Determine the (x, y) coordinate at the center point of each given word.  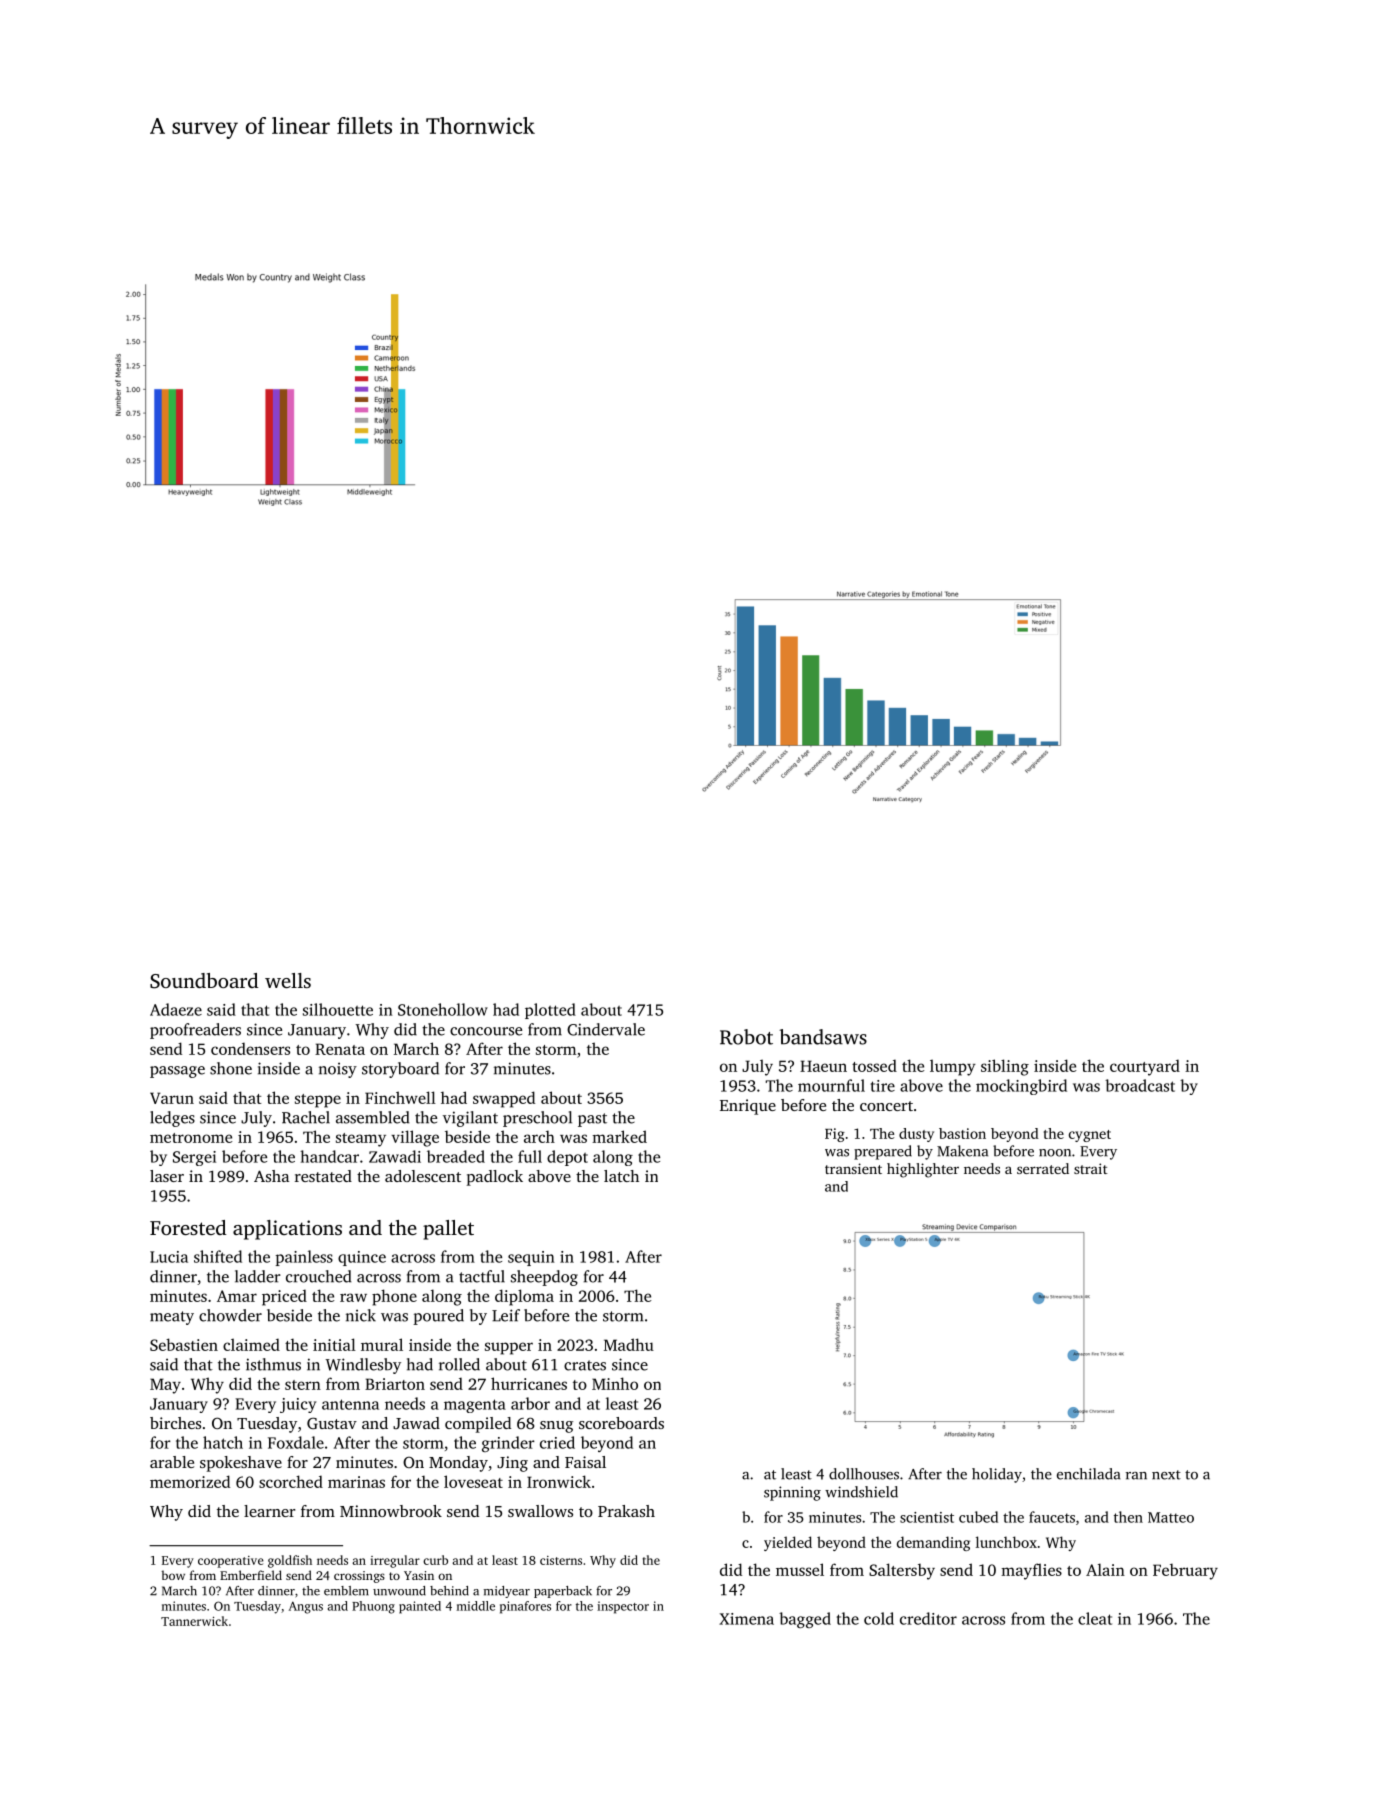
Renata (340, 1049)
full (530, 1156)
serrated (1043, 1168)
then (1128, 1517)
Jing (512, 1464)
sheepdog (544, 1278)
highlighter (923, 1170)
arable (172, 1462)
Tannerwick (194, 1621)
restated (323, 1176)
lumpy (953, 1067)
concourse (486, 1031)
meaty (172, 1318)
